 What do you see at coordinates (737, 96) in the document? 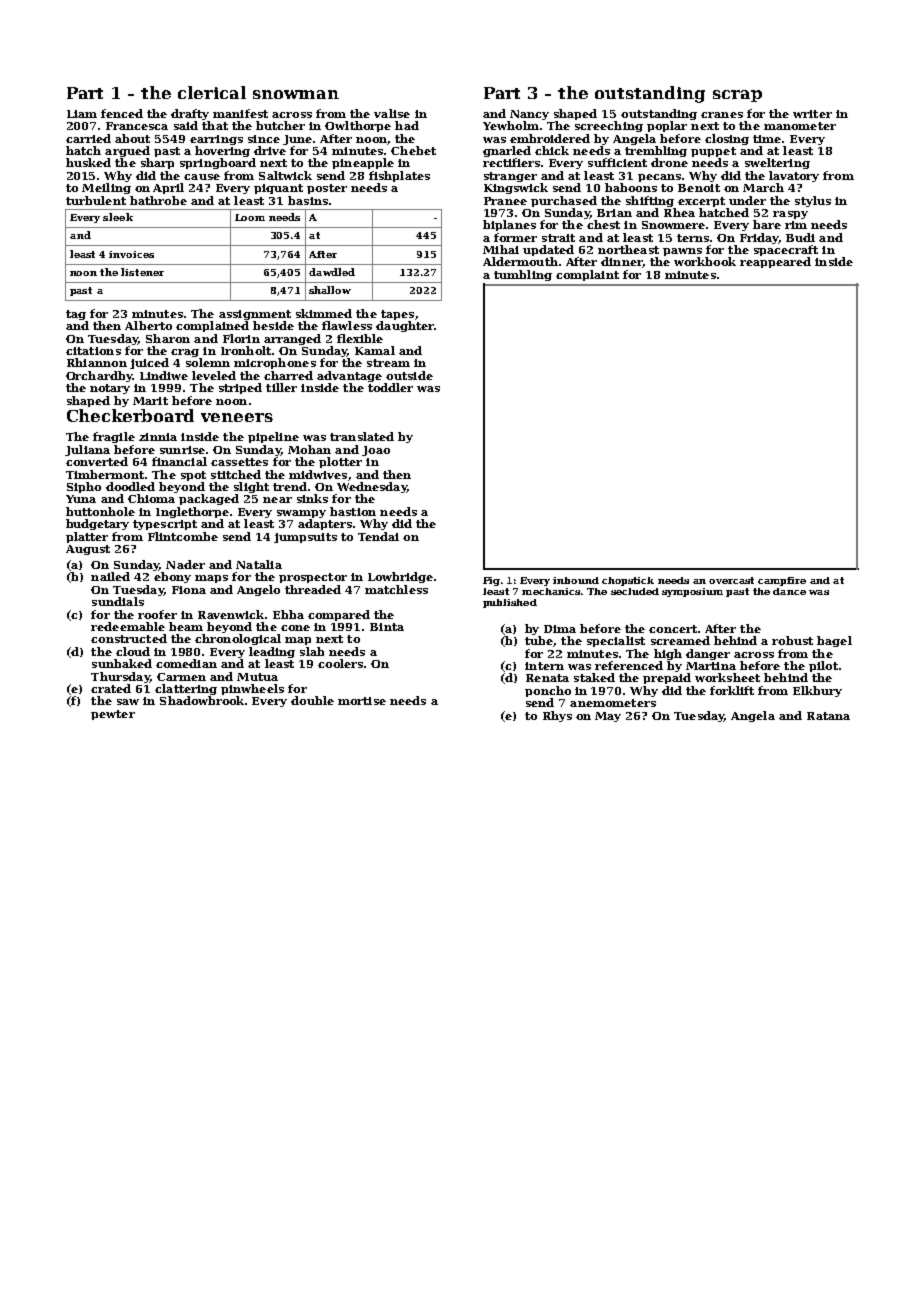
I see `scrap` at bounding box center [737, 96].
